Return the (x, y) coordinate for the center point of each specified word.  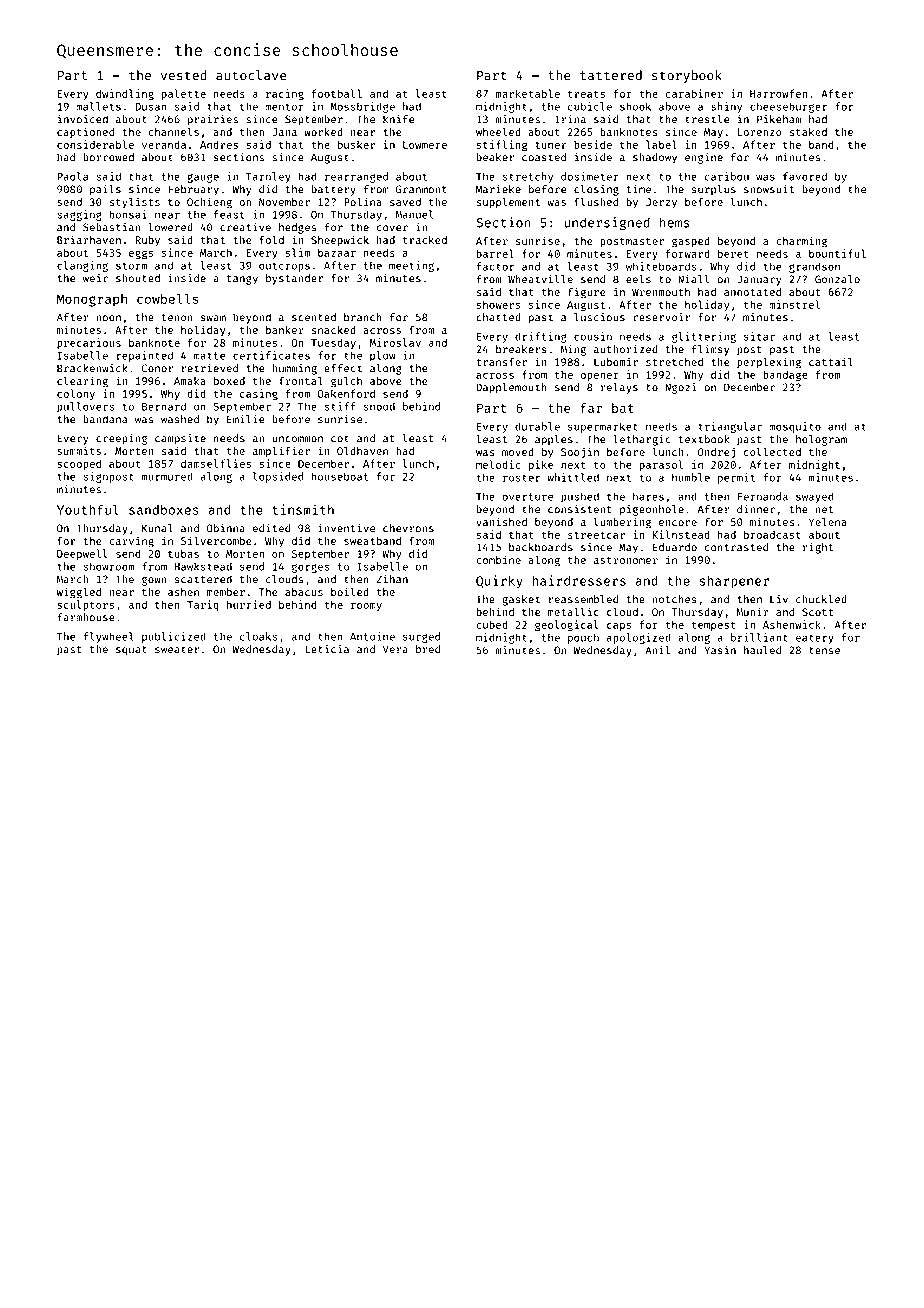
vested (184, 75)
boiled (350, 591)
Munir (753, 611)
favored (805, 176)
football (337, 93)
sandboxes (164, 510)
